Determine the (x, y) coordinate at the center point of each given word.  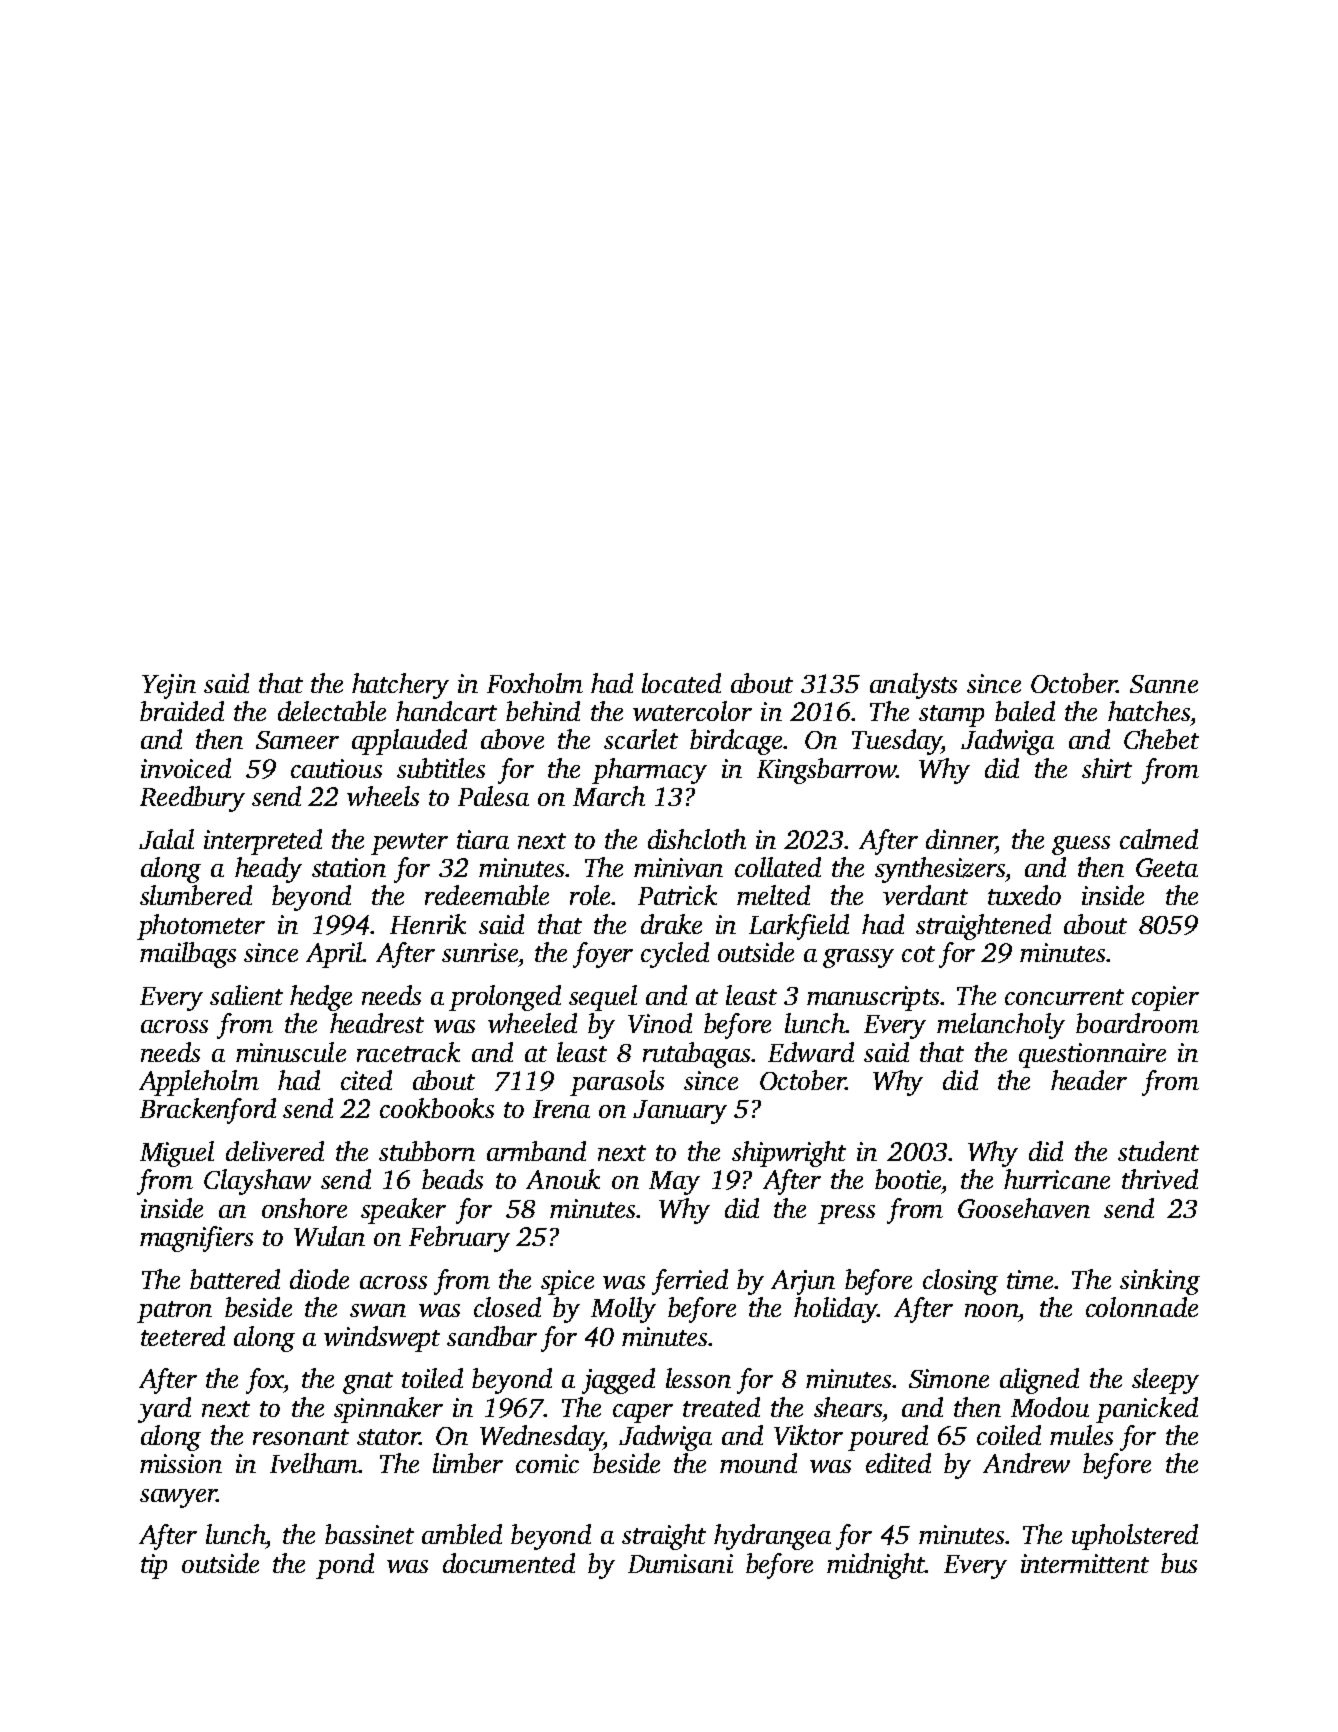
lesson (698, 1378)
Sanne (1164, 684)
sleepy (1165, 1381)
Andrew (1026, 1463)
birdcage (736, 742)
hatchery (400, 686)
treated (721, 1407)
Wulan (329, 1236)
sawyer (178, 1498)
